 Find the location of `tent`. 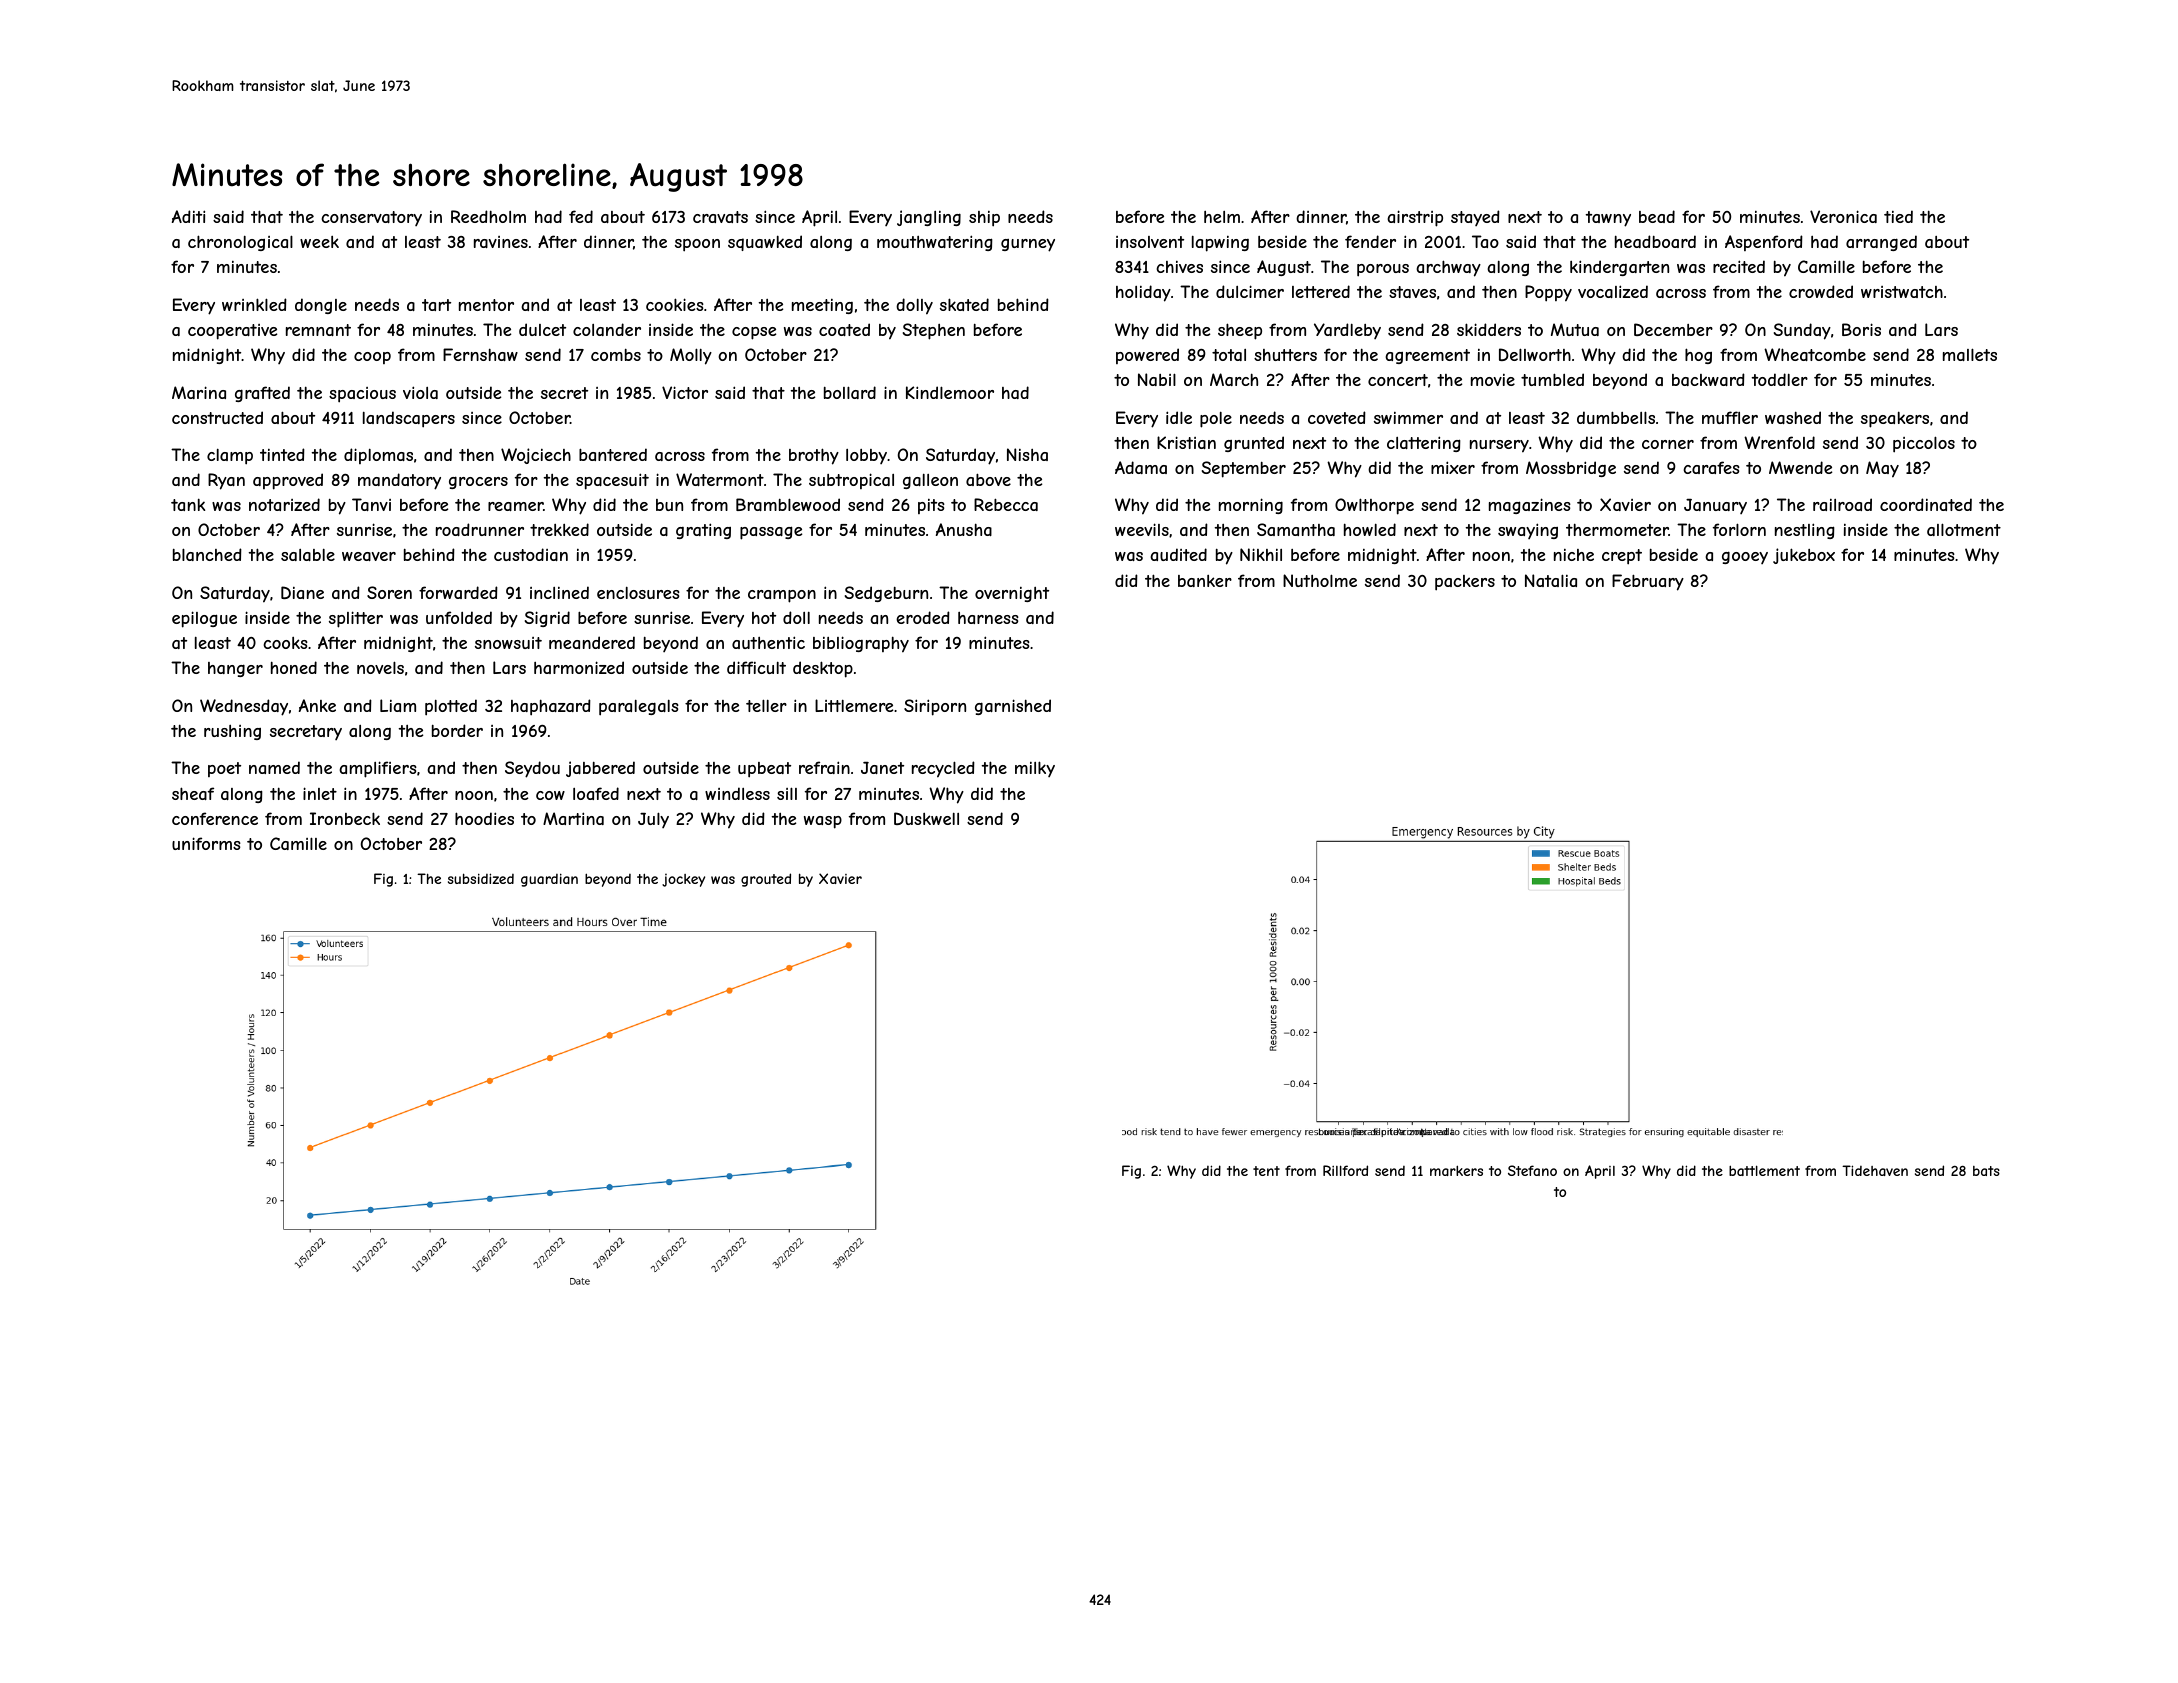

tent is located at coordinates (1266, 1171).
